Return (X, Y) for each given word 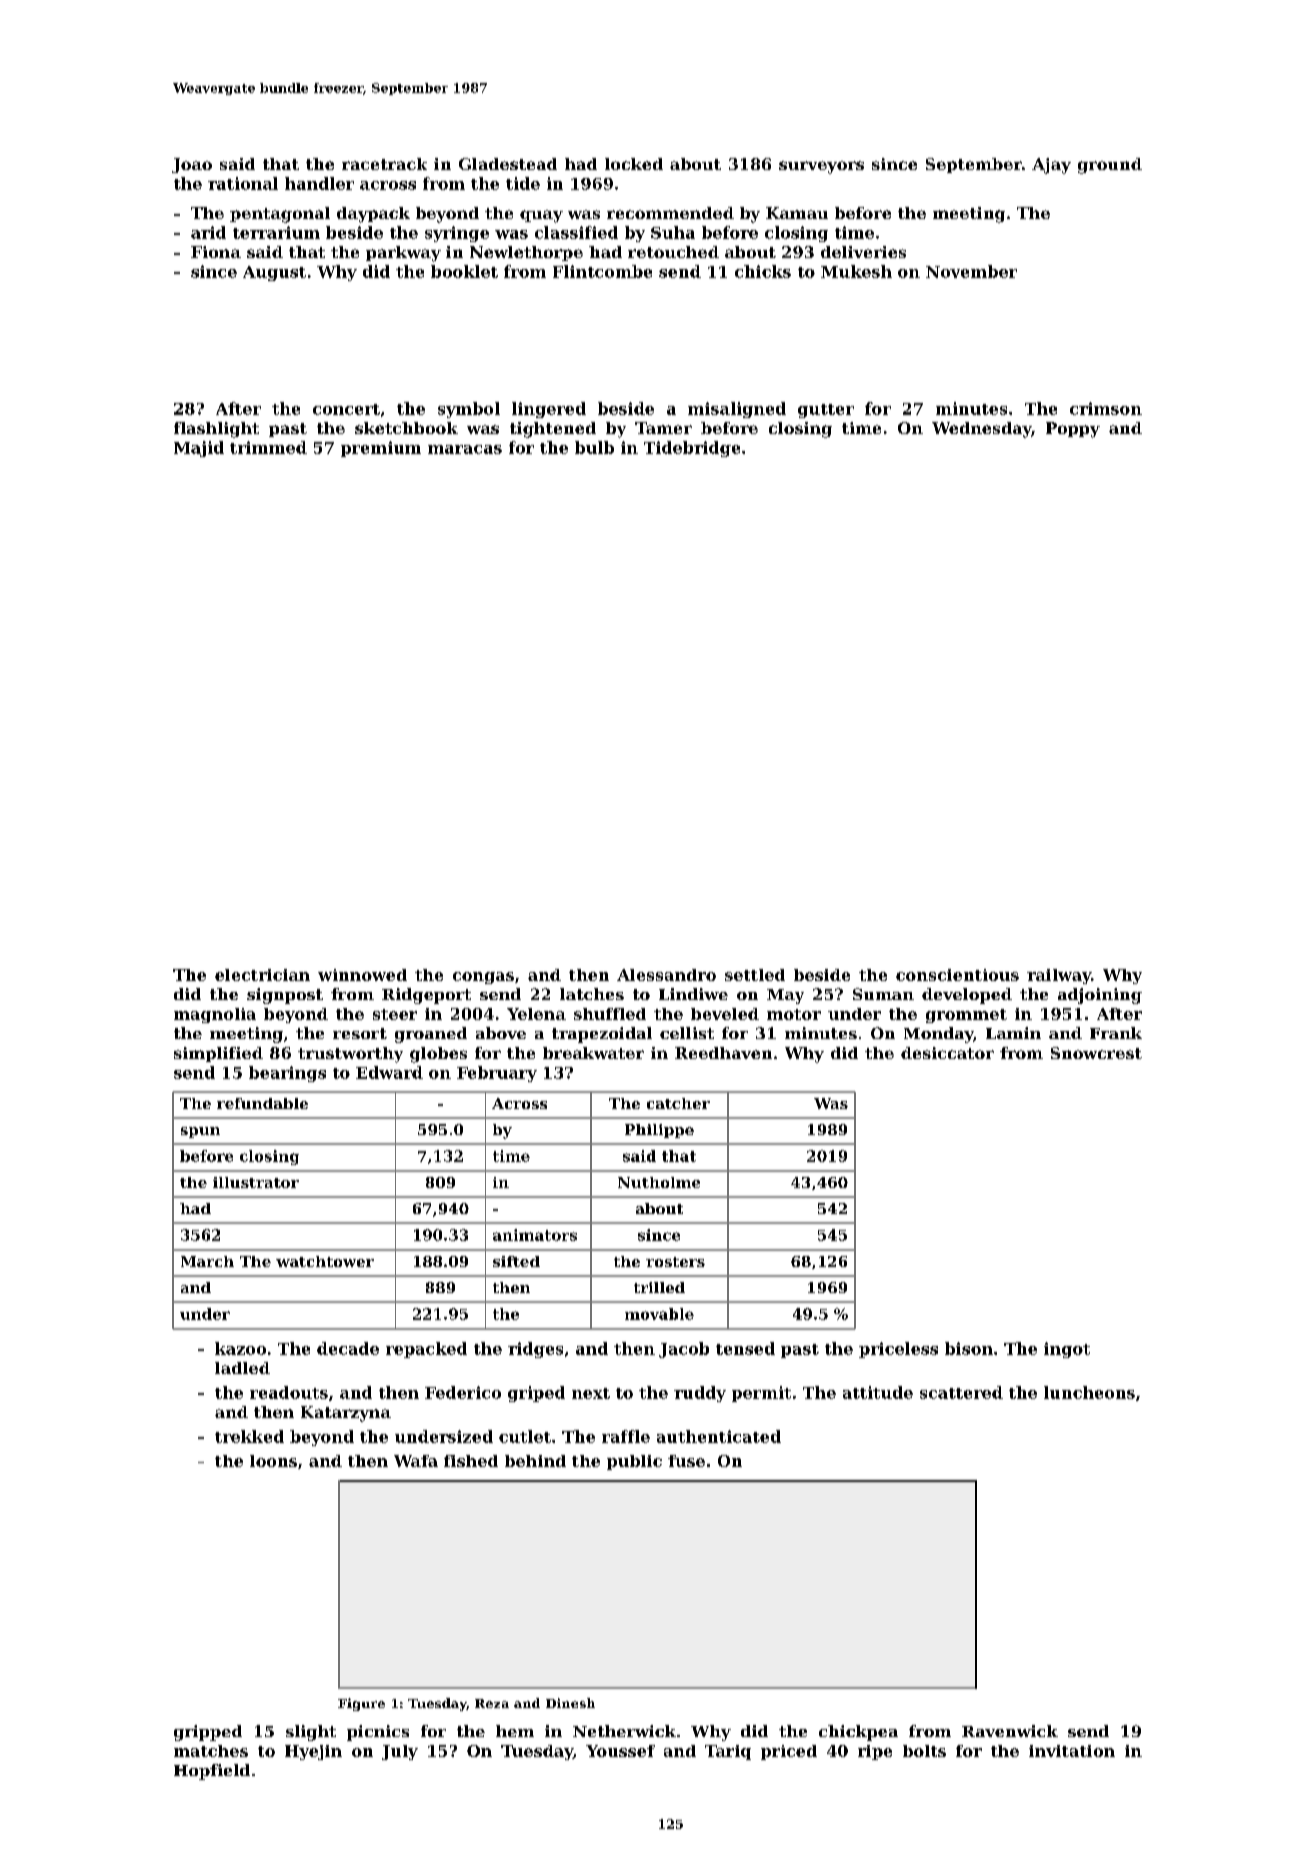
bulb (594, 447)
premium (381, 449)
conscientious (957, 975)
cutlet (525, 1436)
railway (1059, 976)
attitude (878, 1392)
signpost (285, 996)
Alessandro (666, 975)
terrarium (276, 232)
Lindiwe (693, 994)
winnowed (362, 975)
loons (273, 1461)
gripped (208, 1733)
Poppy (1073, 430)
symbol (469, 410)
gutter (826, 411)
